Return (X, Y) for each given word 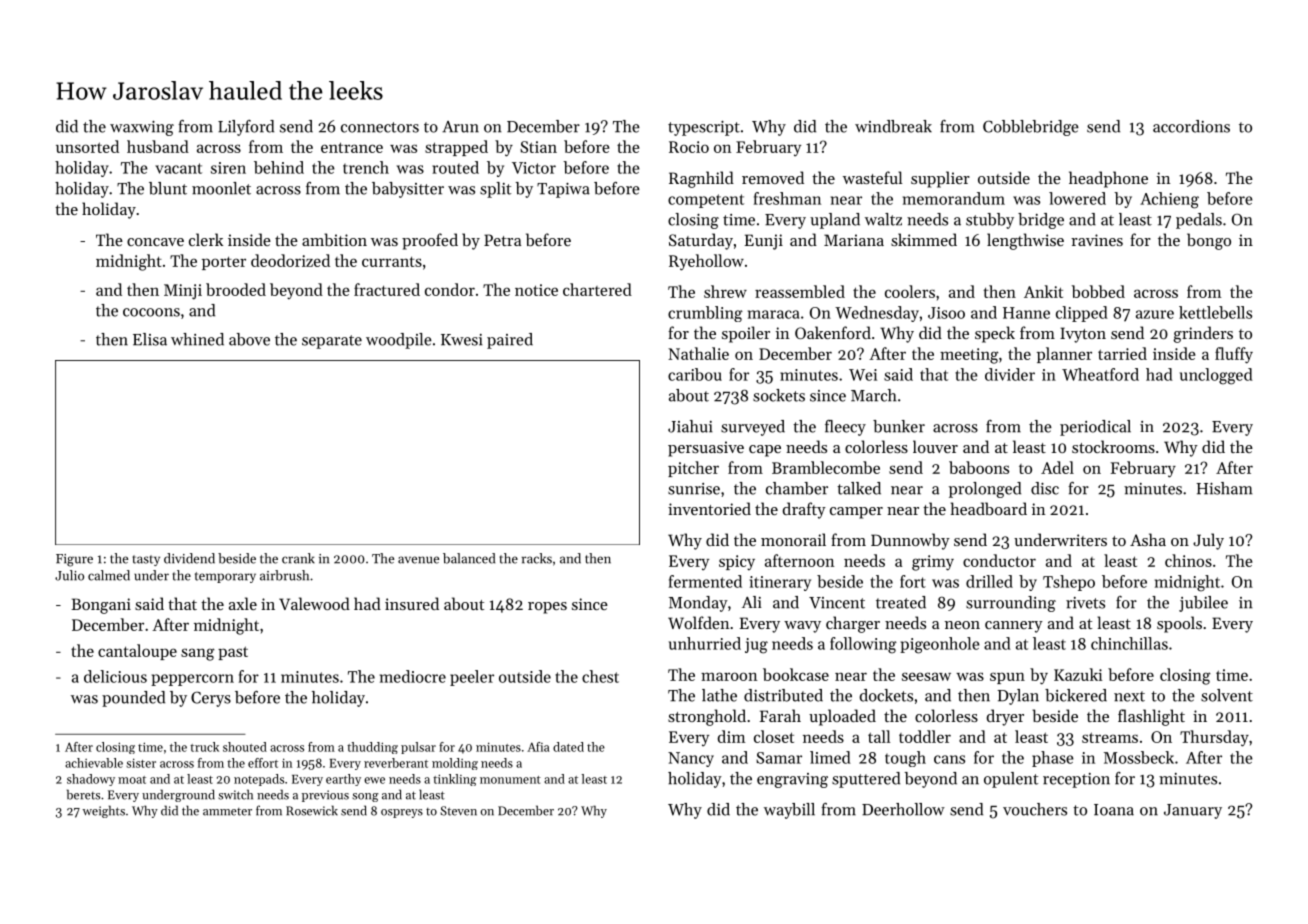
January (1193, 811)
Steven (458, 811)
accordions (1191, 126)
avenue (418, 560)
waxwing (142, 128)
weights (103, 811)
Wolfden (698, 622)
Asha (1148, 539)
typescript (704, 128)
